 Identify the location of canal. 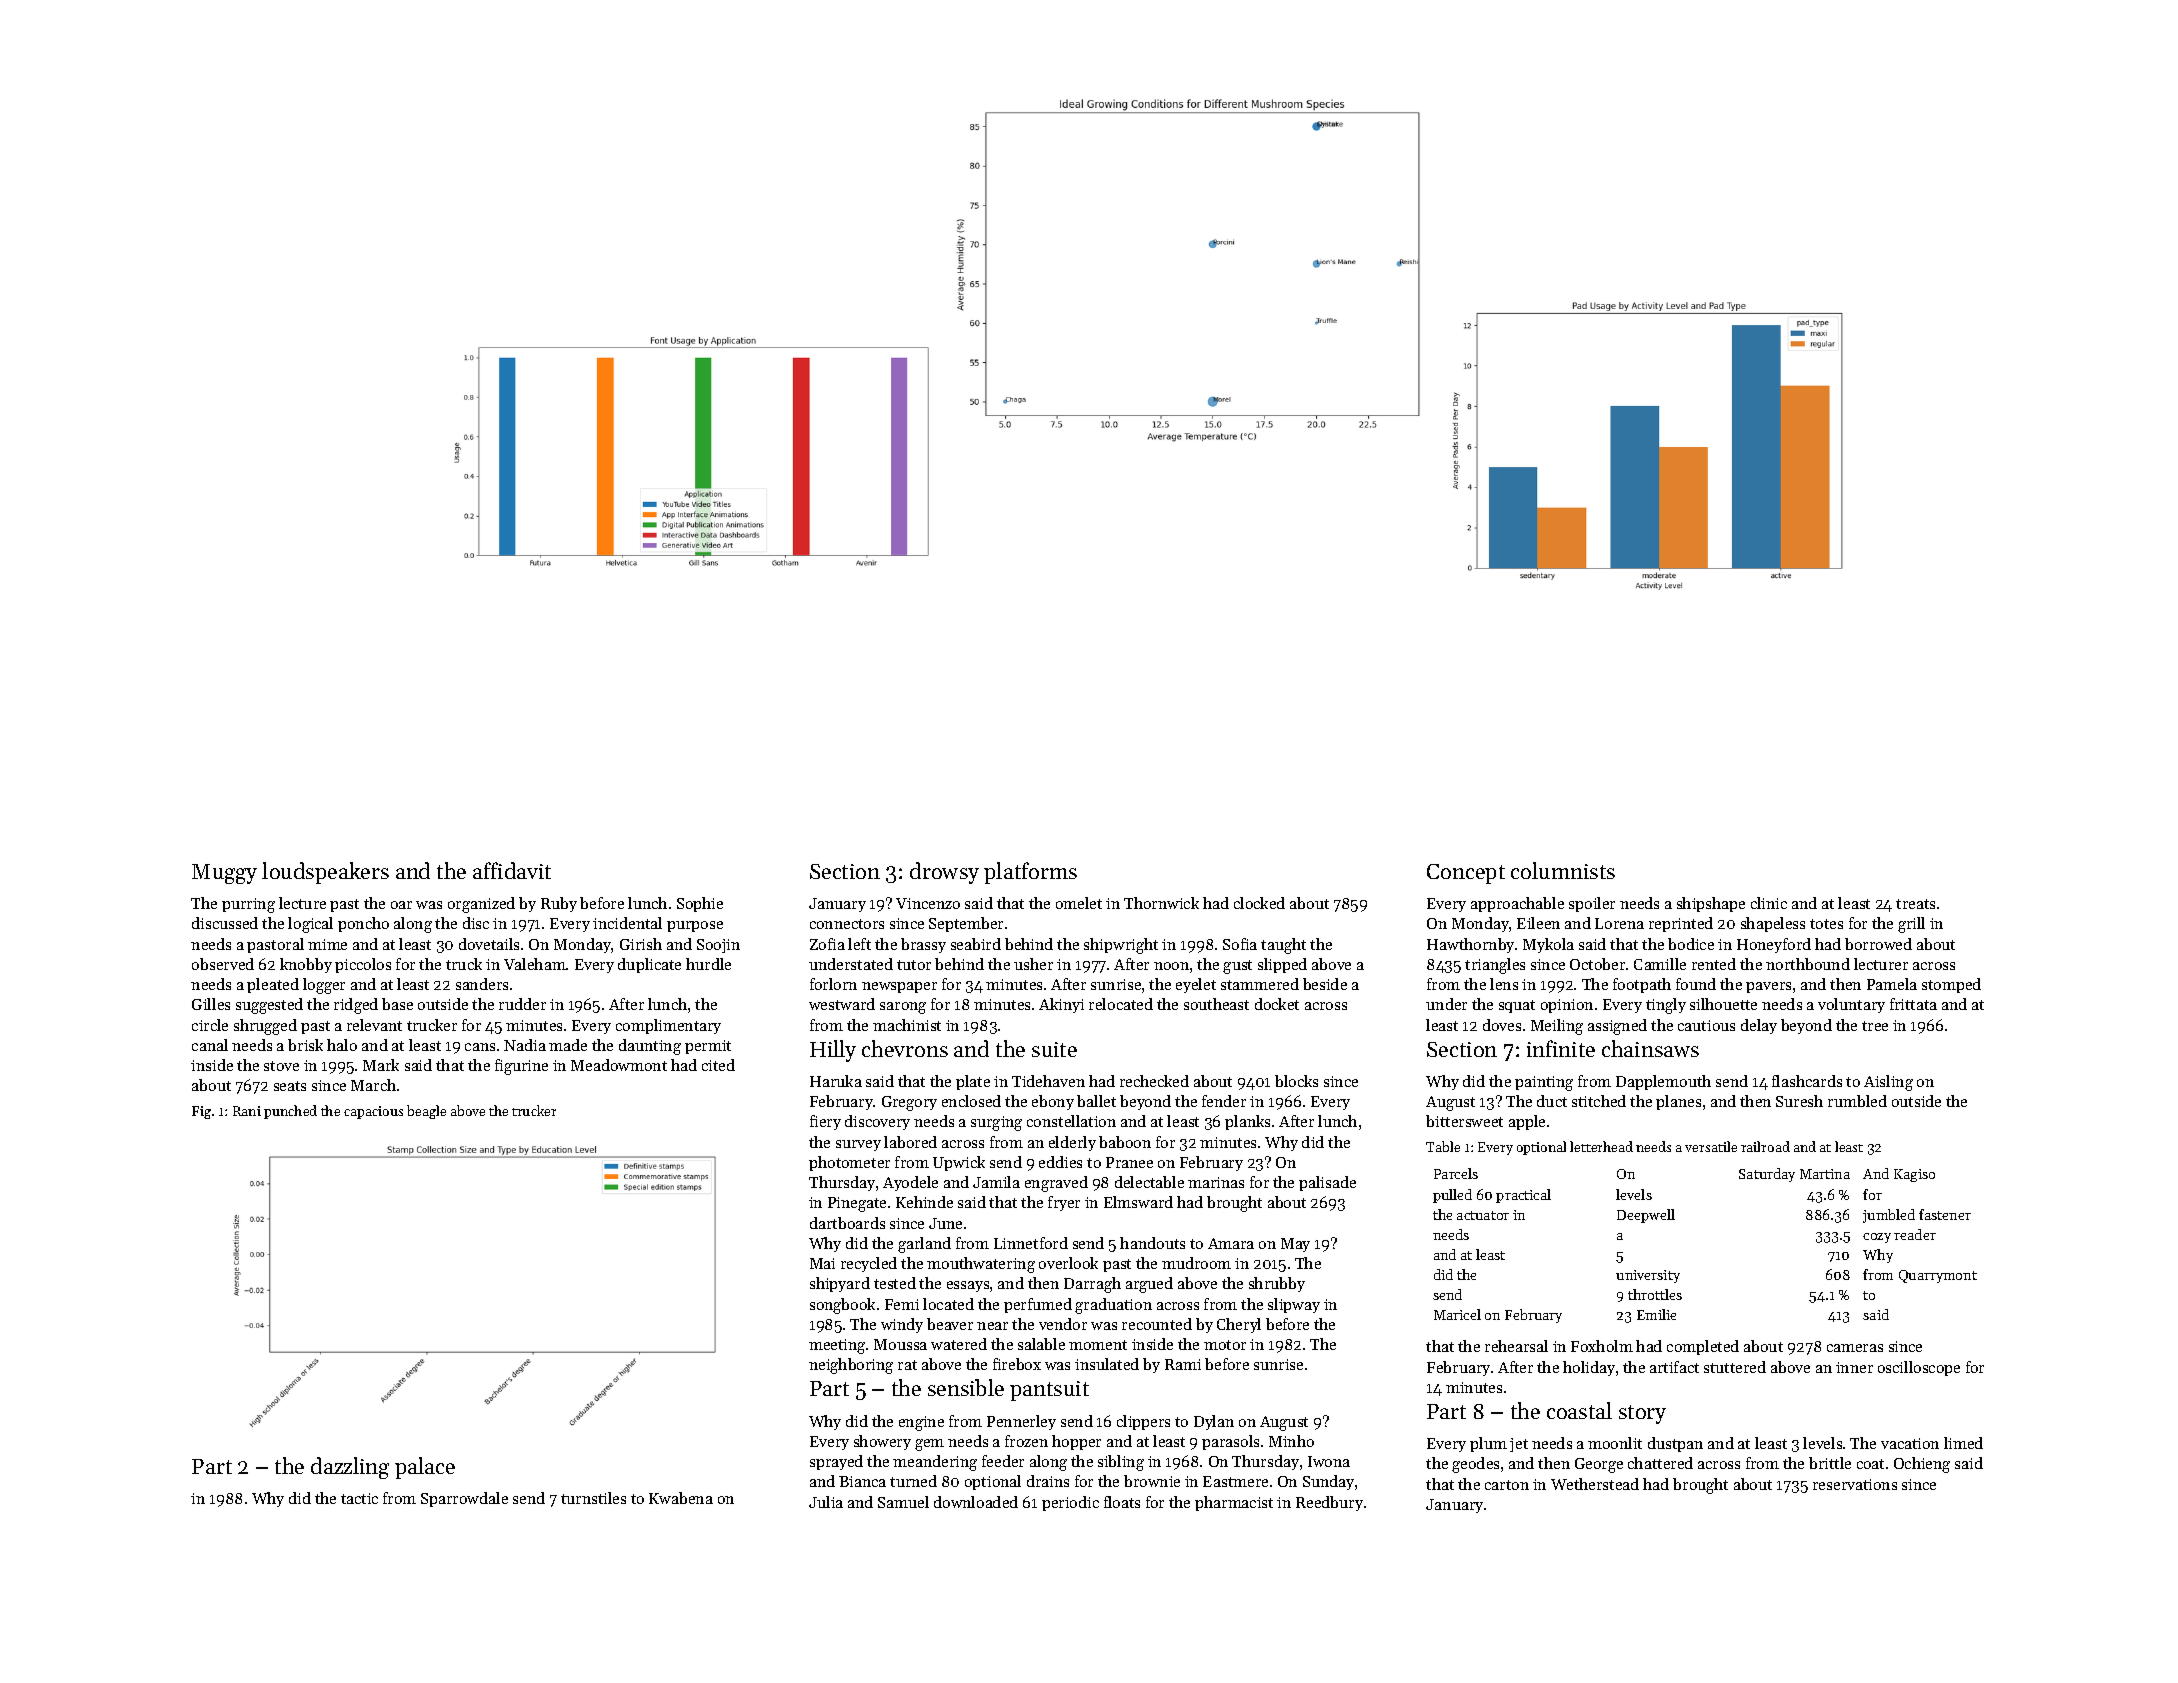
(210, 1045).
